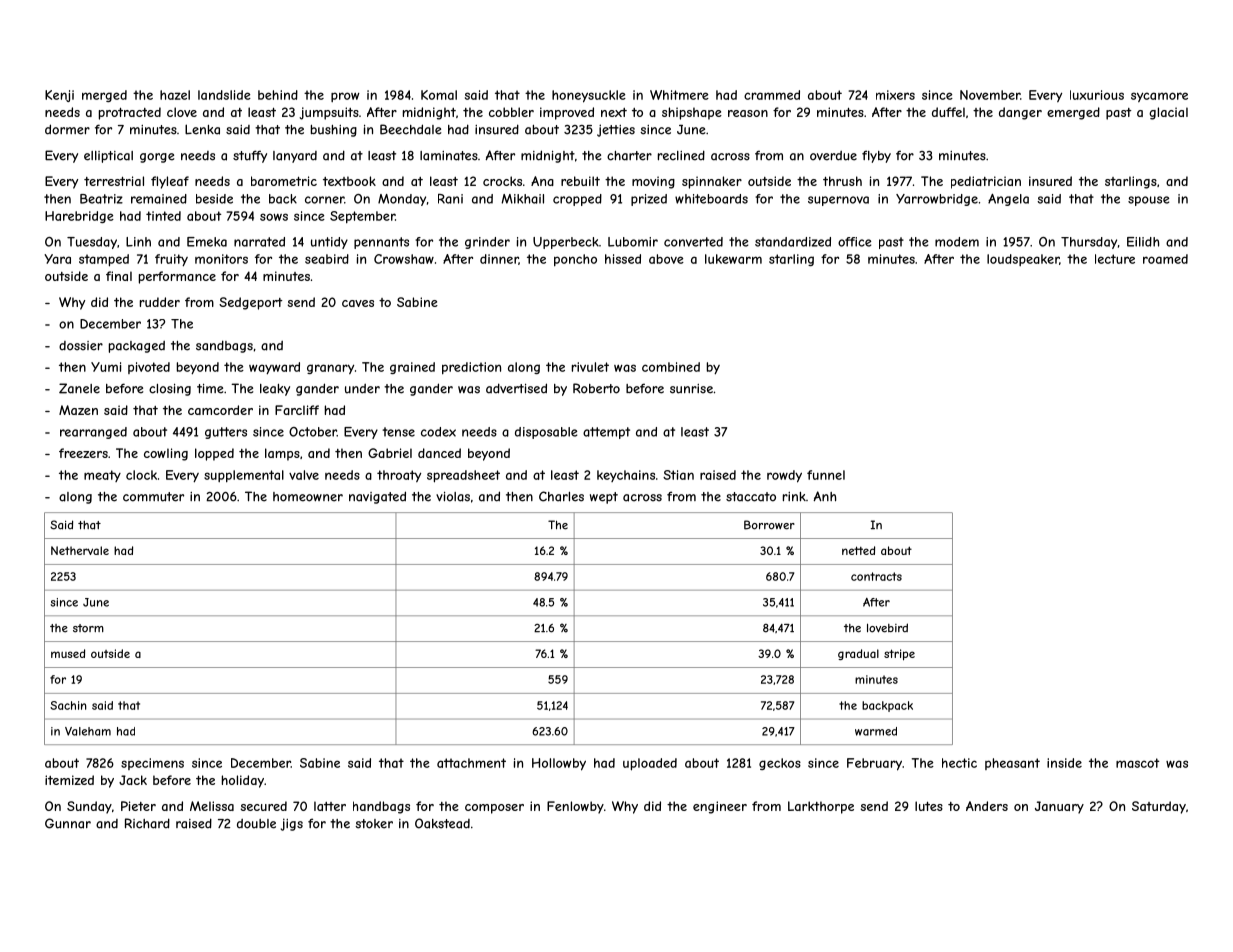  What do you see at coordinates (575, 807) in the image?
I see `Fenlowby` at bounding box center [575, 807].
